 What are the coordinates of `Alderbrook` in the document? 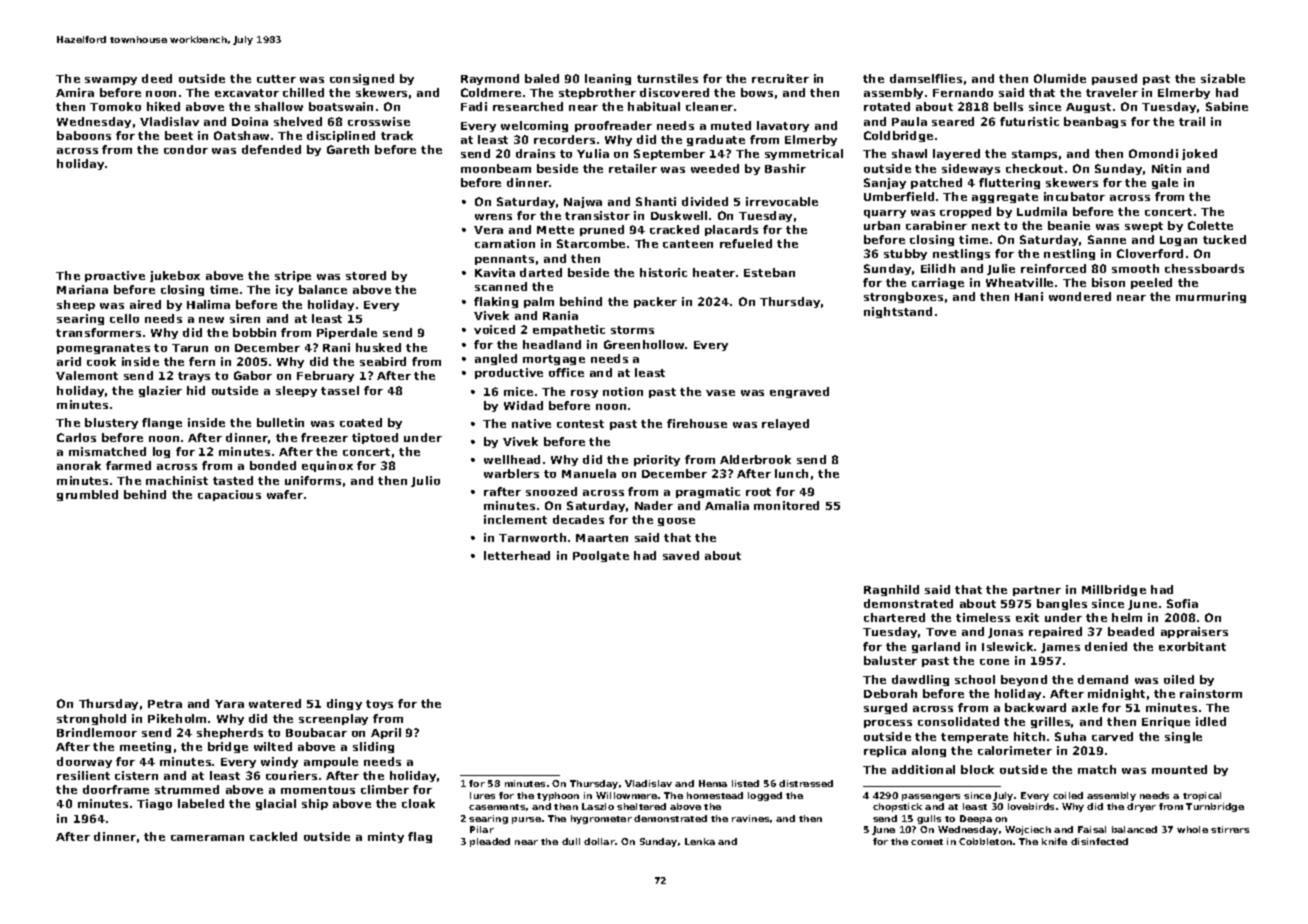 It's located at (755, 459).
